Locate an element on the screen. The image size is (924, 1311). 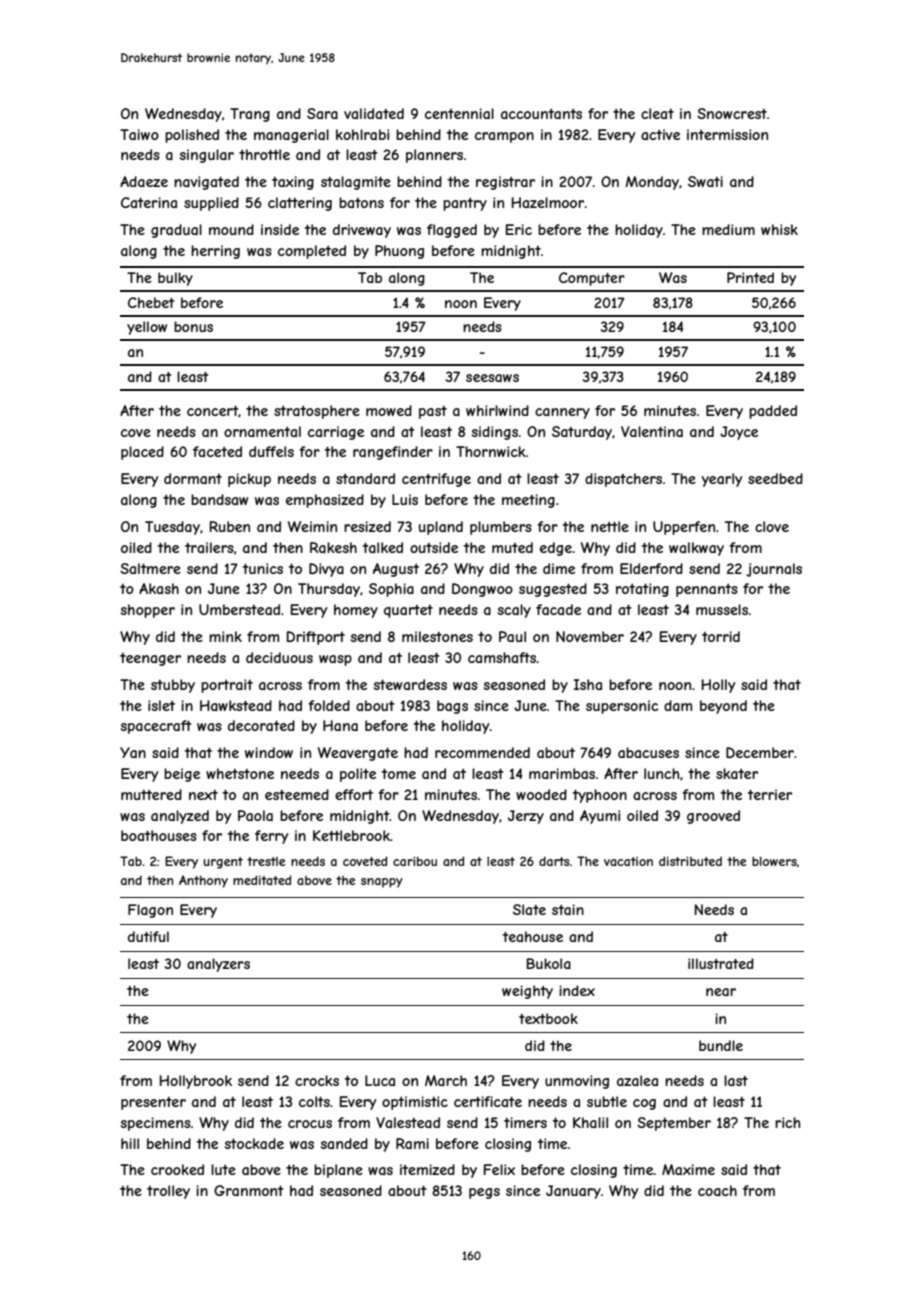
registrar is located at coordinates (505, 183).
